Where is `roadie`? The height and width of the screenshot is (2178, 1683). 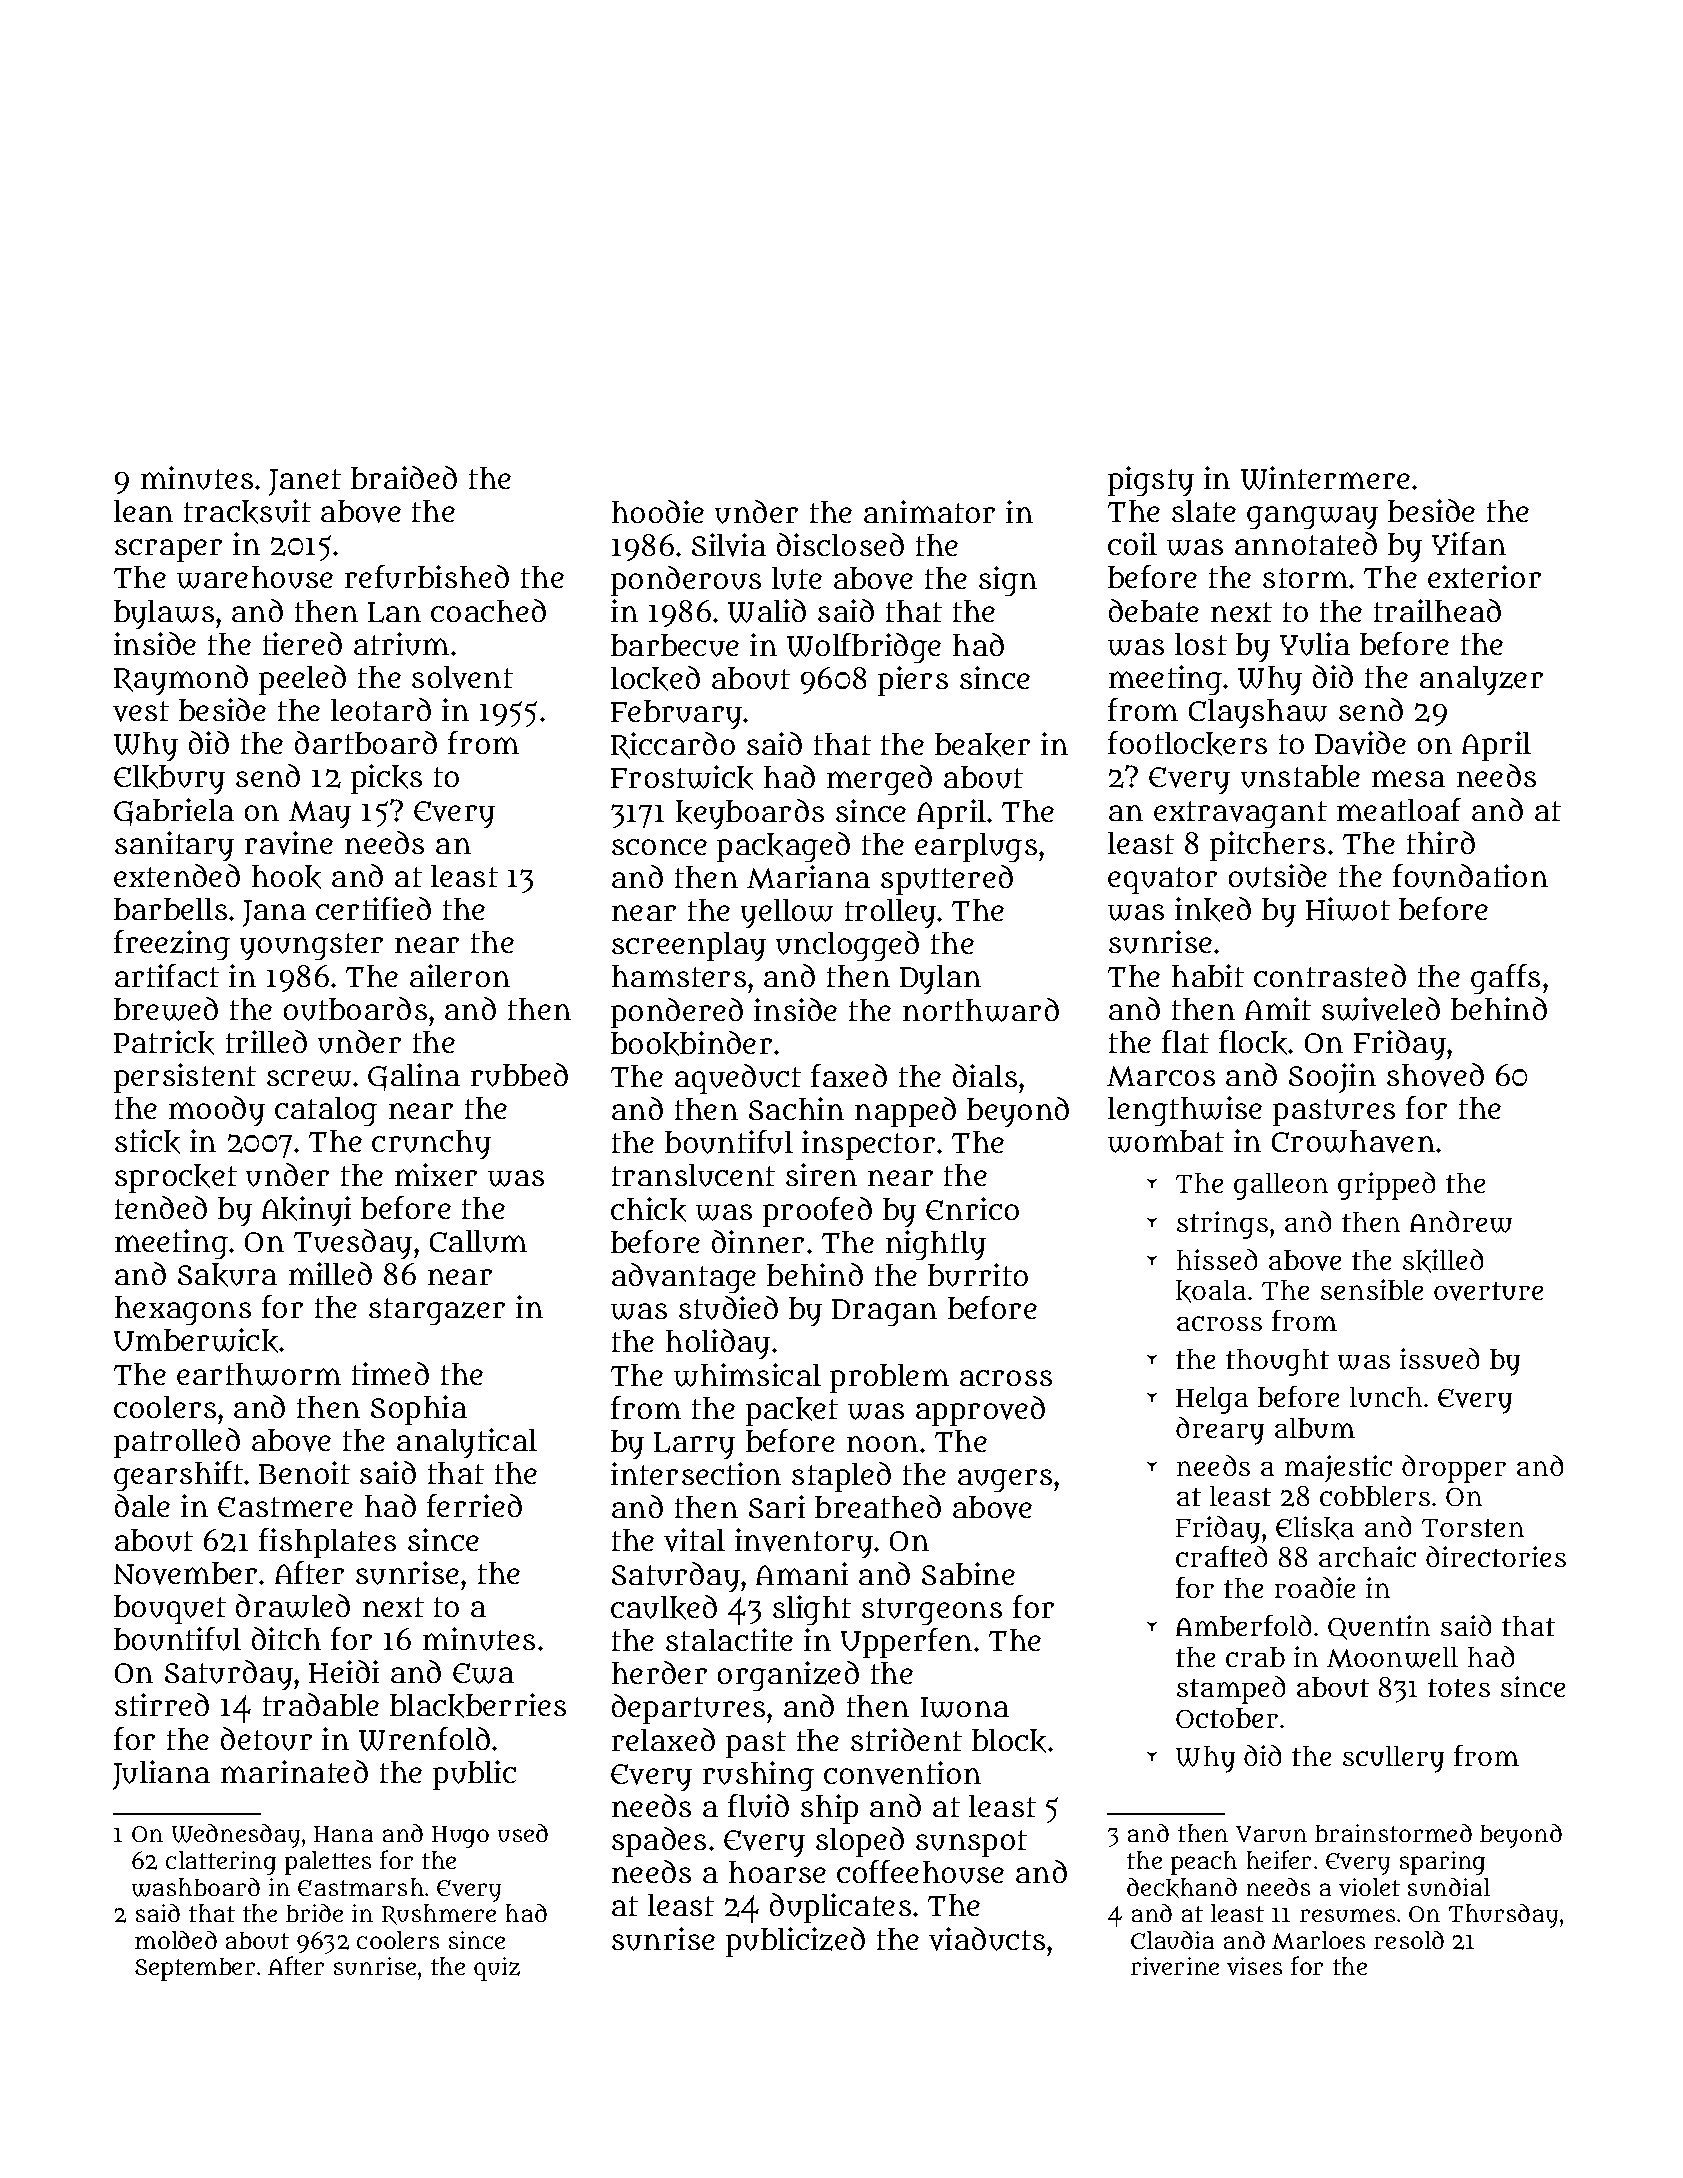
roadie is located at coordinates (1315, 1587).
